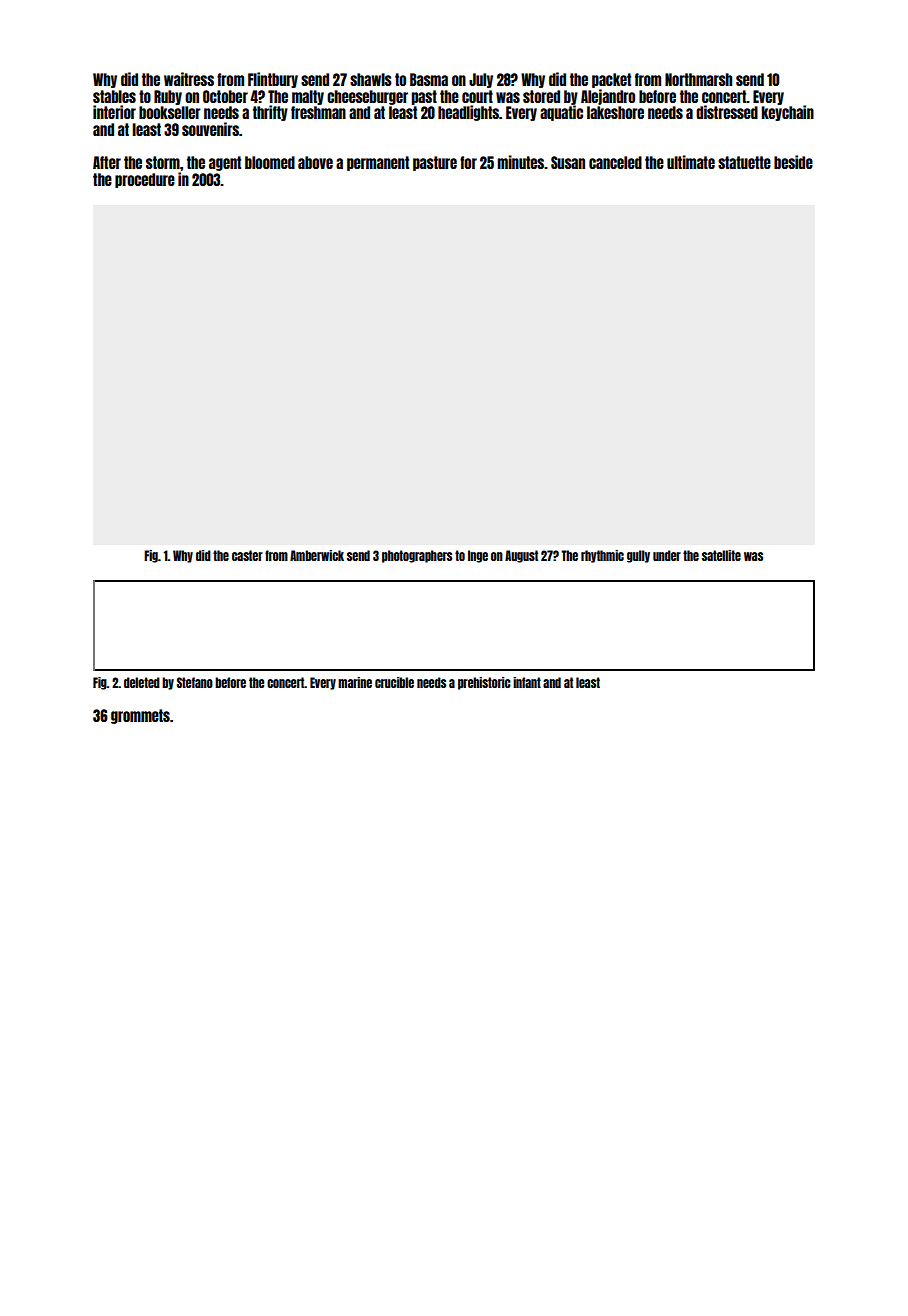 The image size is (908, 1316). I want to click on procedure, so click(145, 180).
